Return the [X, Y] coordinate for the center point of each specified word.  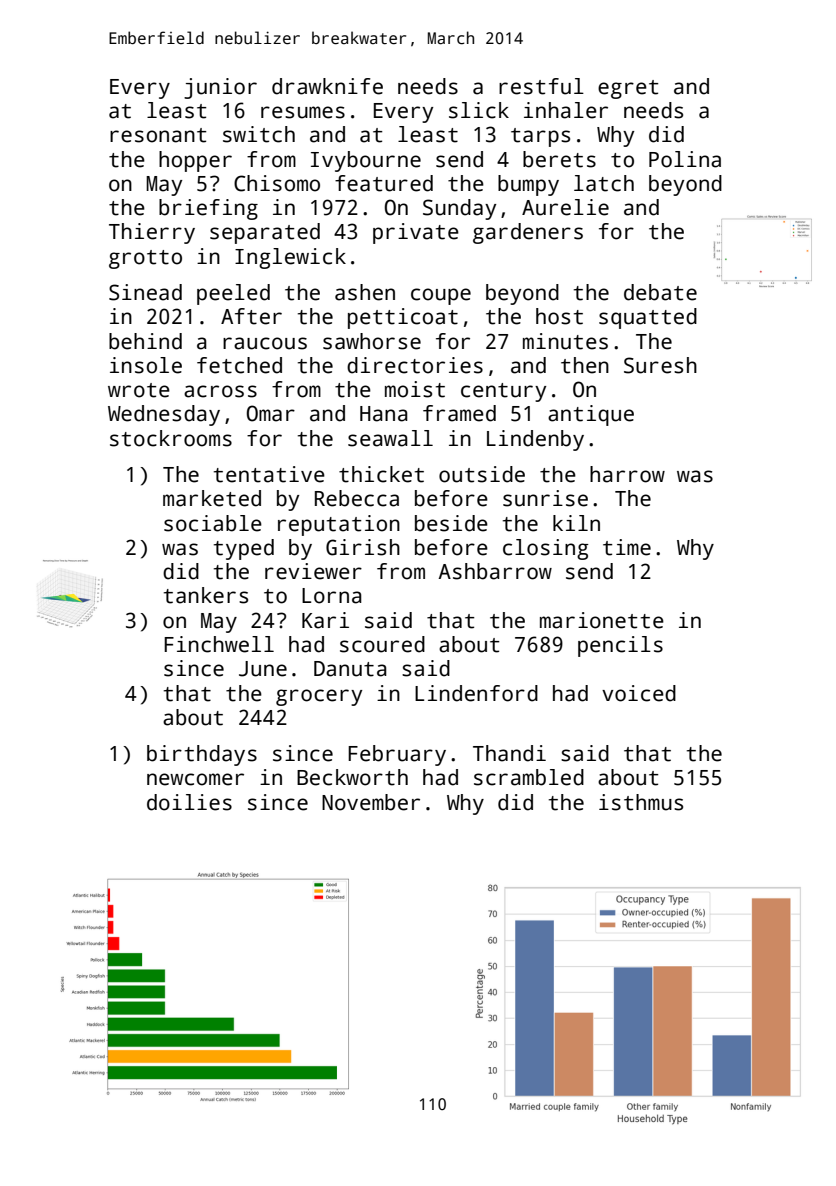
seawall [390, 438]
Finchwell [219, 644]
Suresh [660, 365]
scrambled [529, 777]
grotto [145, 259]
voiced [639, 693]
